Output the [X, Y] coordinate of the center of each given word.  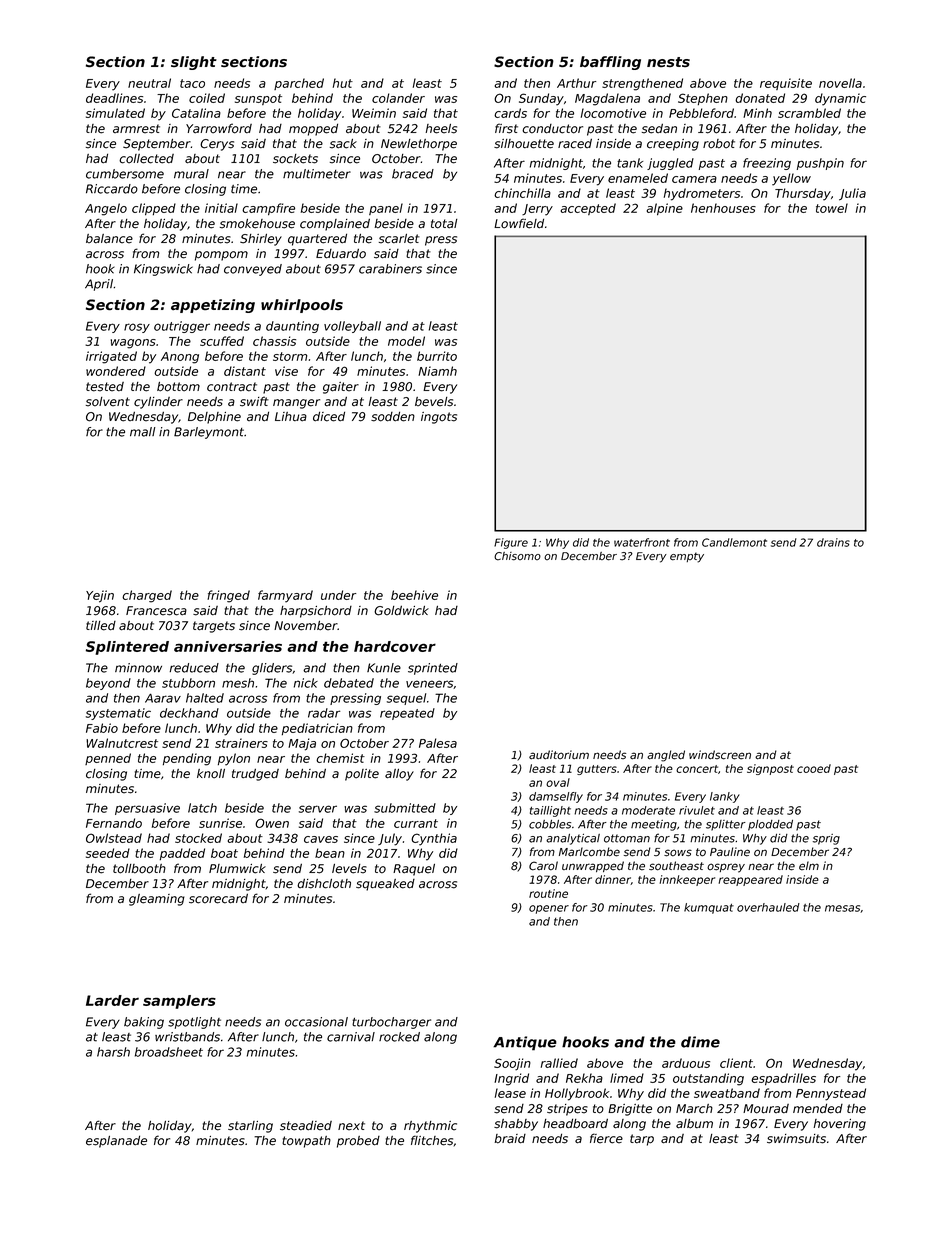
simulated [115, 113]
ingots [439, 418]
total [444, 224]
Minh [757, 113]
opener [549, 909]
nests [668, 62]
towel [832, 208]
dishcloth [324, 883]
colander [398, 98]
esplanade [116, 1141]
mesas [843, 909]
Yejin [100, 596]
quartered [317, 239]
